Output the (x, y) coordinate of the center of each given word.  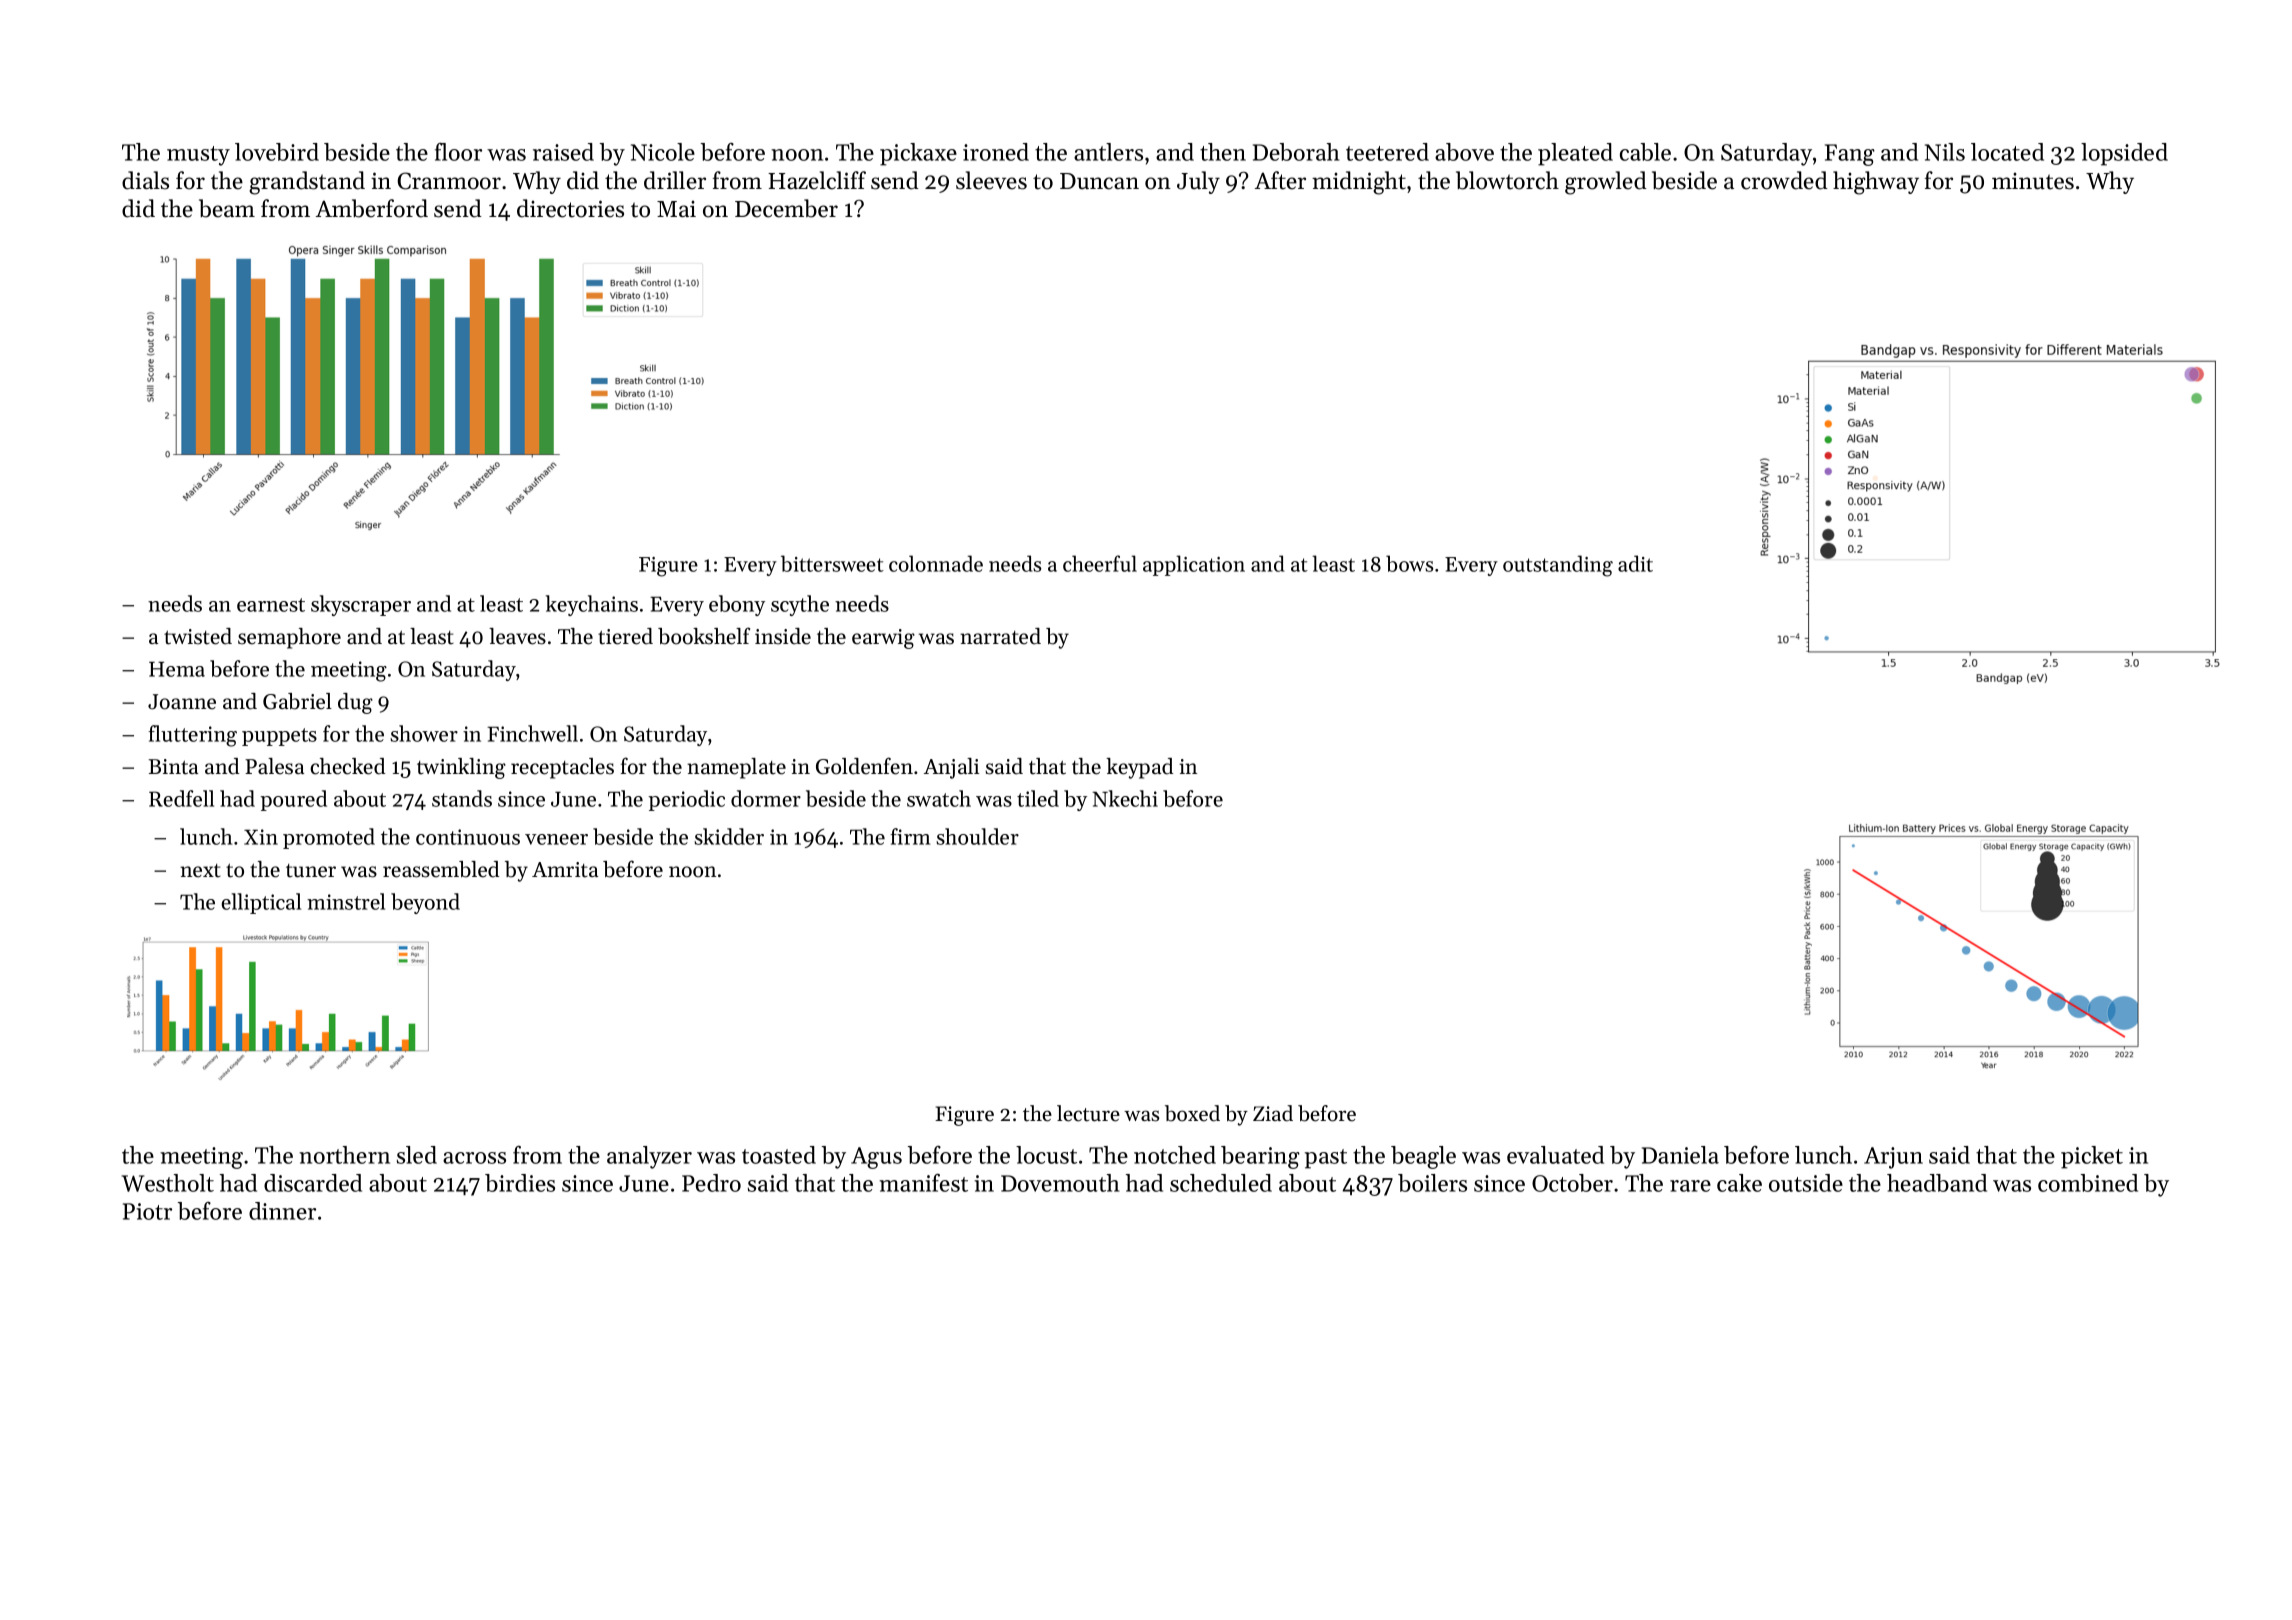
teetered (1387, 152)
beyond (425, 903)
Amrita (565, 870)
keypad (1139, 768)
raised (563, 152)
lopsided (2124, 154)
